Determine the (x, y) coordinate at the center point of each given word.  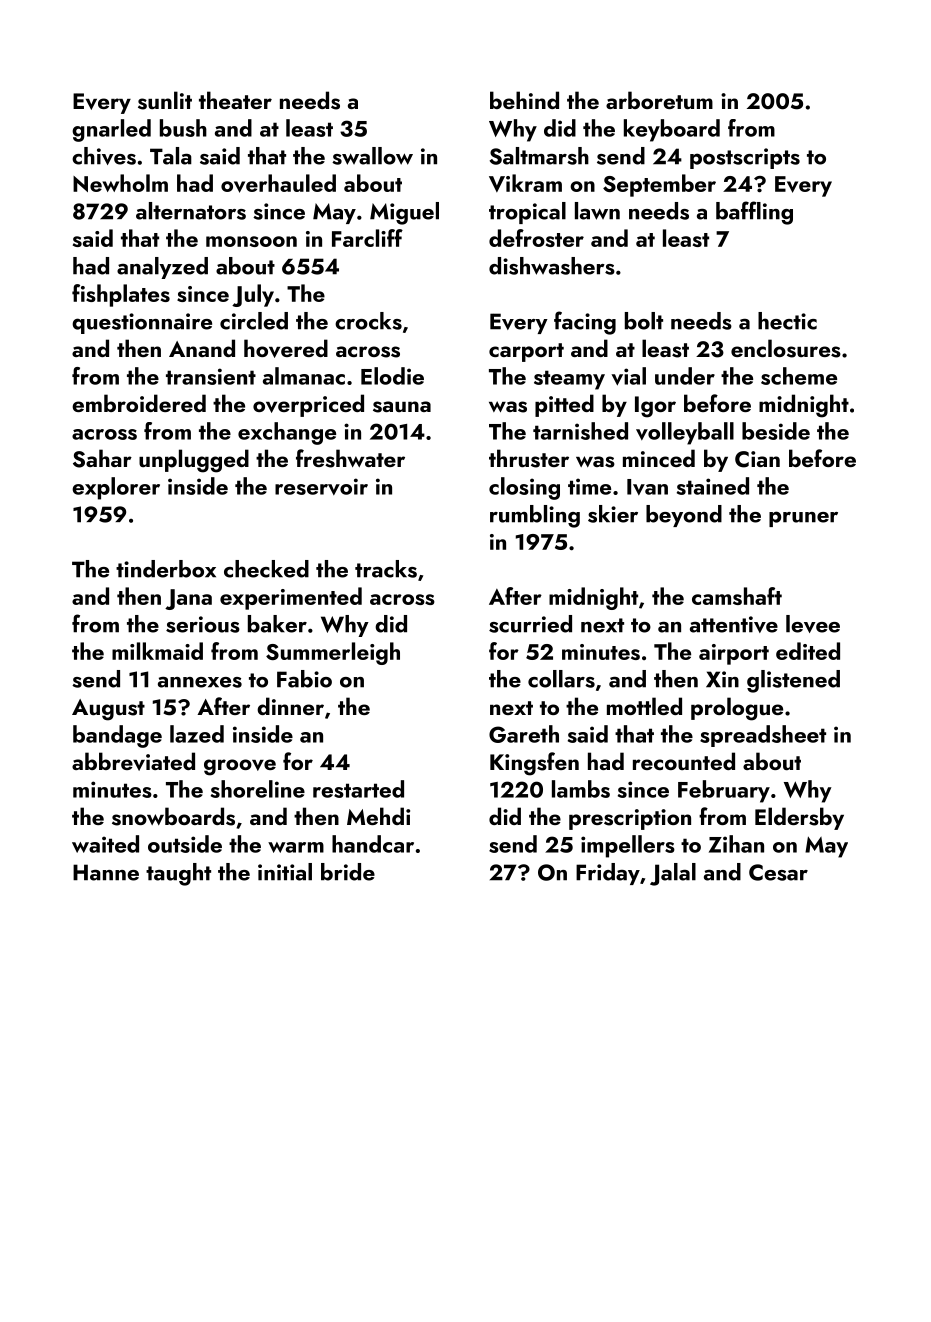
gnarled (111, 130)
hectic (787, 321)
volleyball (685, 433)
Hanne (106, 872)
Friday (608, 874)
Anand (202, 348)
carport (526, 352)
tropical (527, 213)
